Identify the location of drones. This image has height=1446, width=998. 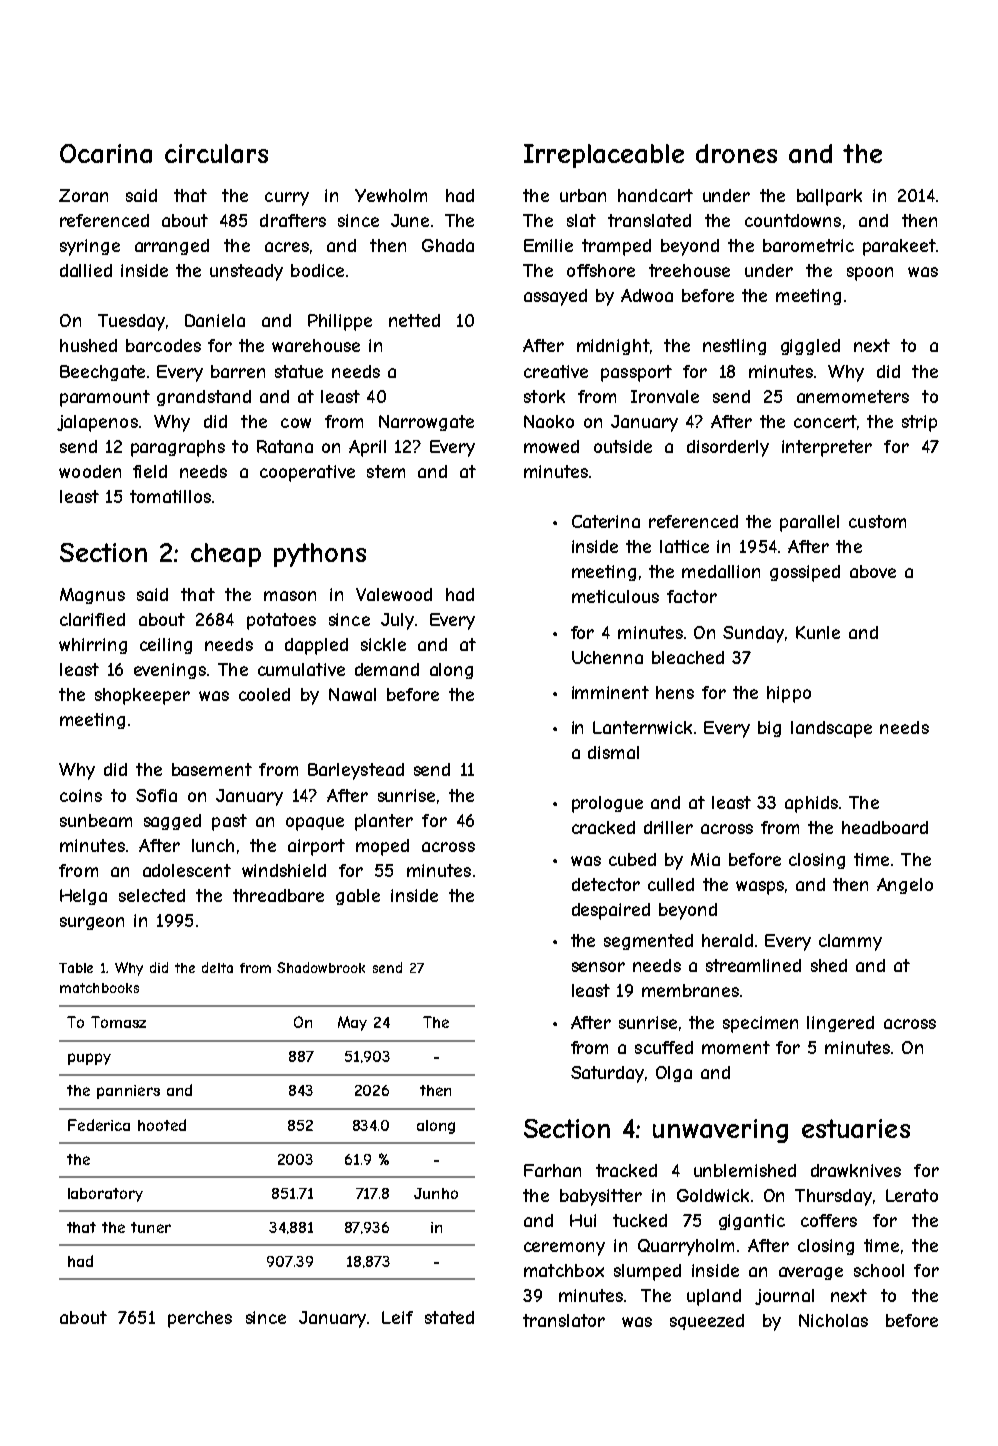
(736, 153).
